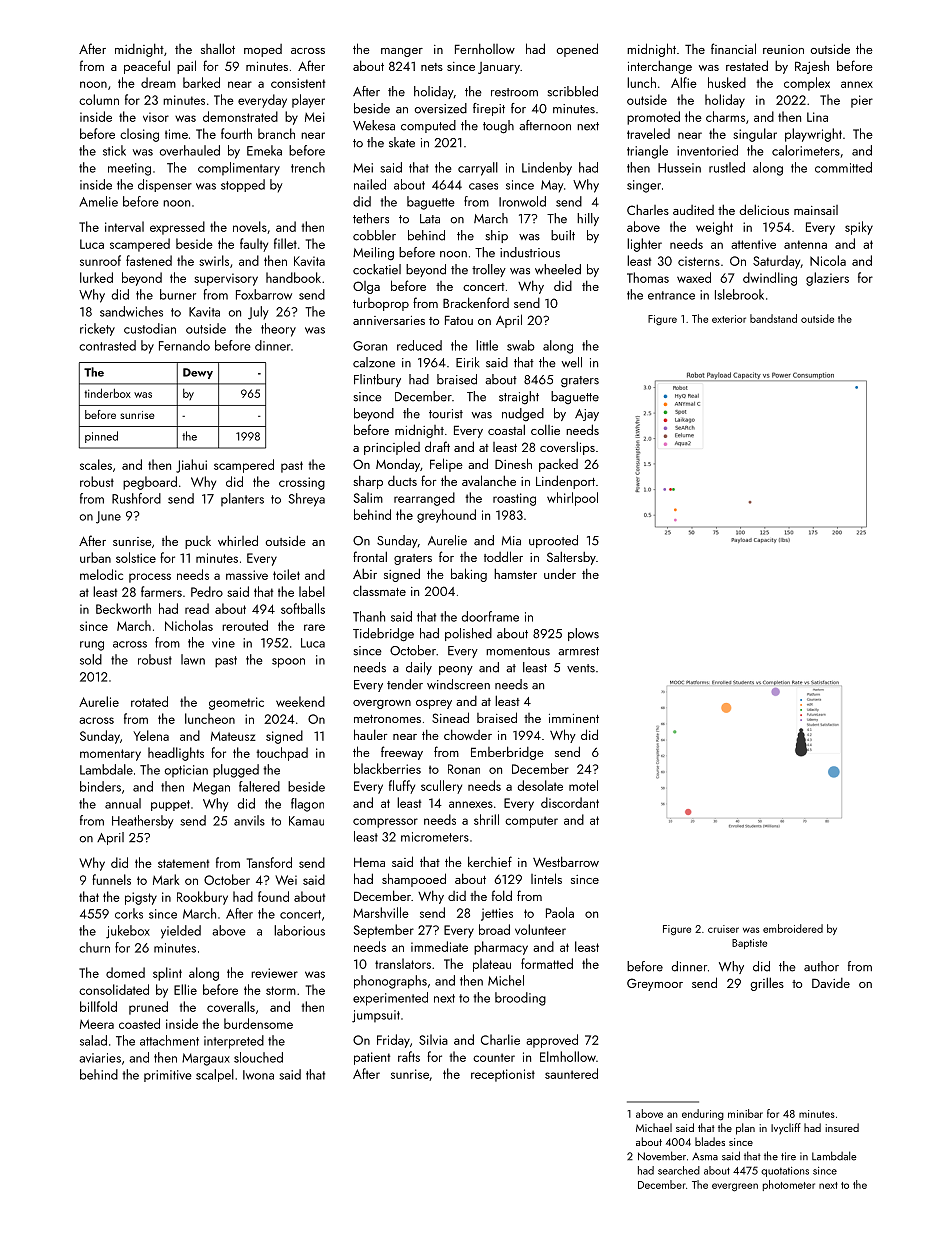 The width and height of the document is (952, 1233). What do you see at coordinates (278, 330) in the document?
I see `theory` at bounding box center [278, 330].
